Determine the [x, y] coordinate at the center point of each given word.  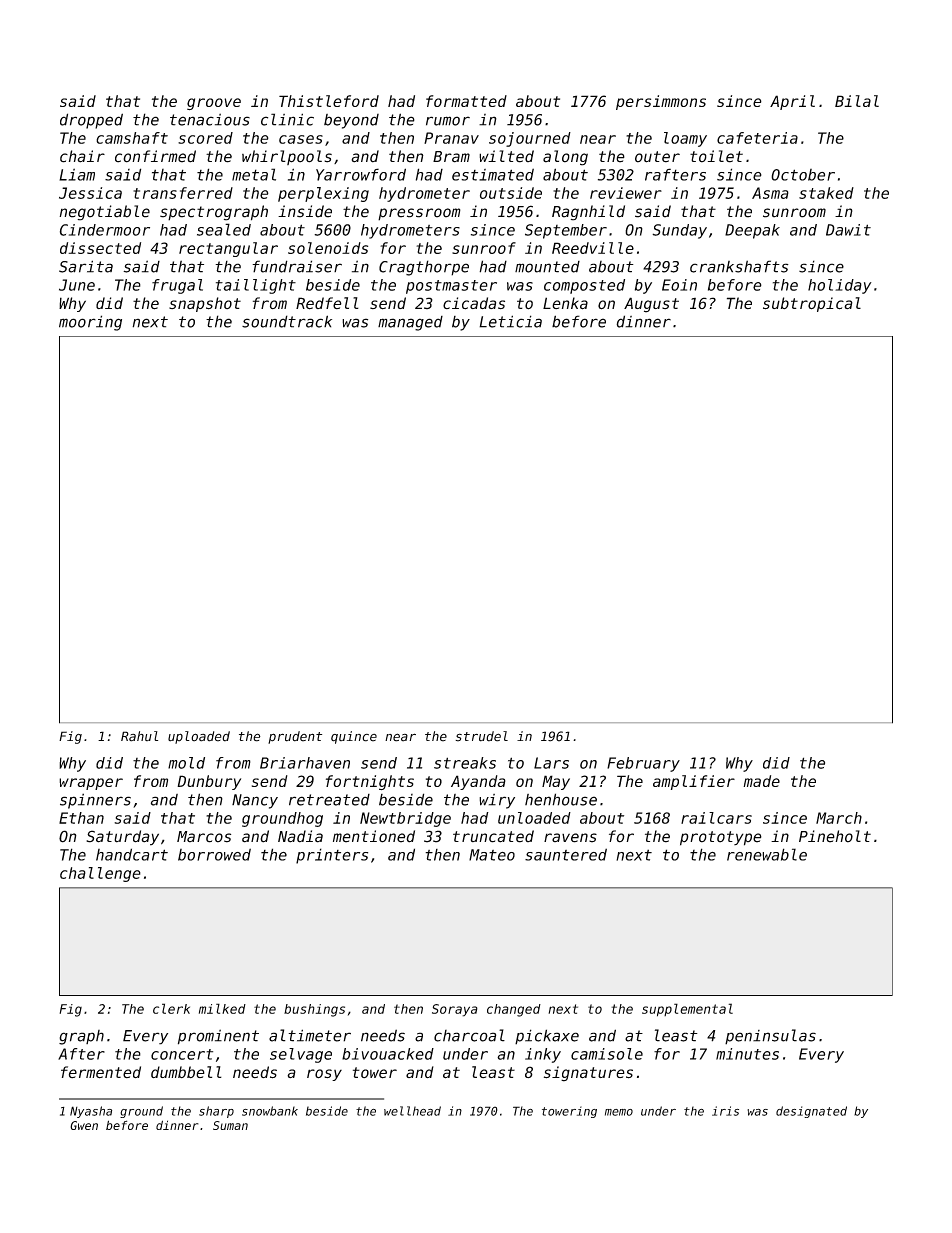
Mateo [492, 855]
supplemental [687, 1010]
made [761, 781]
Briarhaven [305, 763]
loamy [685, 139]
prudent [295, 737]
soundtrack [287, 321]
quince [354, 737]
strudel [481, 736]
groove [214, 104]
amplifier [694, 782]
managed [410, 323]
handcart [132, 854]
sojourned [530, 139]
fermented [101, 1072]
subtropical [812, 304]
